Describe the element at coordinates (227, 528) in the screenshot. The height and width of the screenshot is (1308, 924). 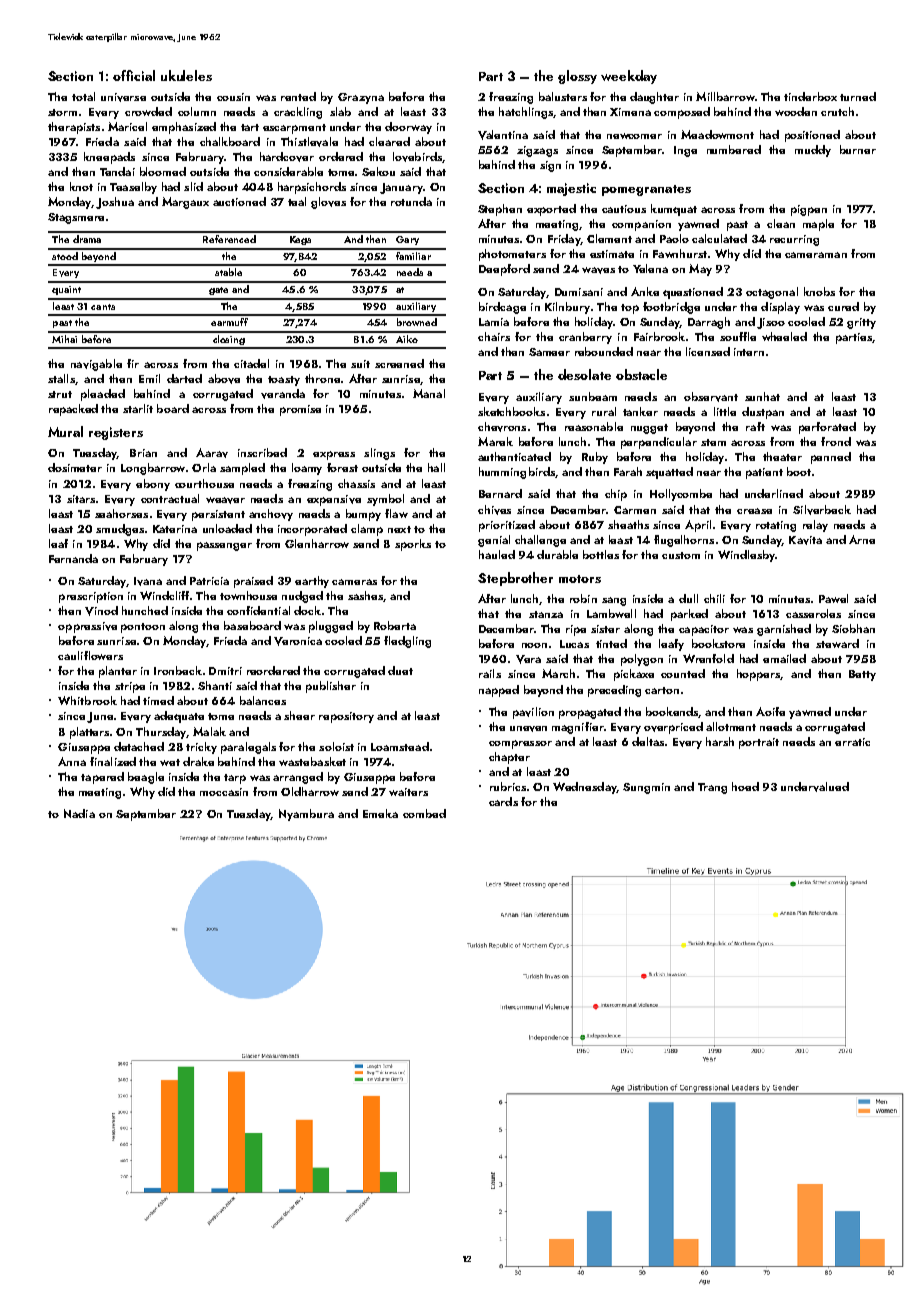
I see `unloaded` at that location.
